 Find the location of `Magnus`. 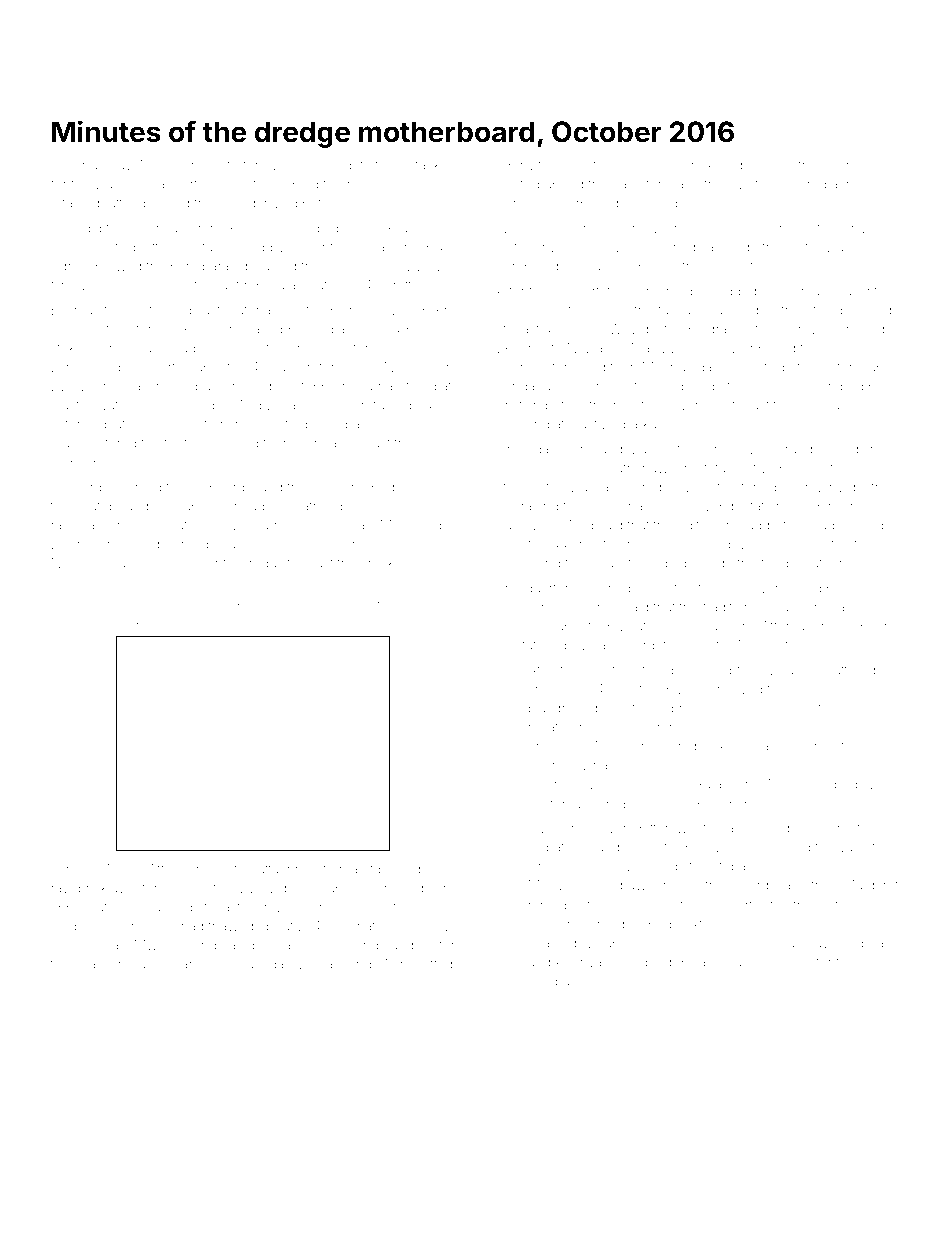

Magnus is located at coordinates (667, 368).
